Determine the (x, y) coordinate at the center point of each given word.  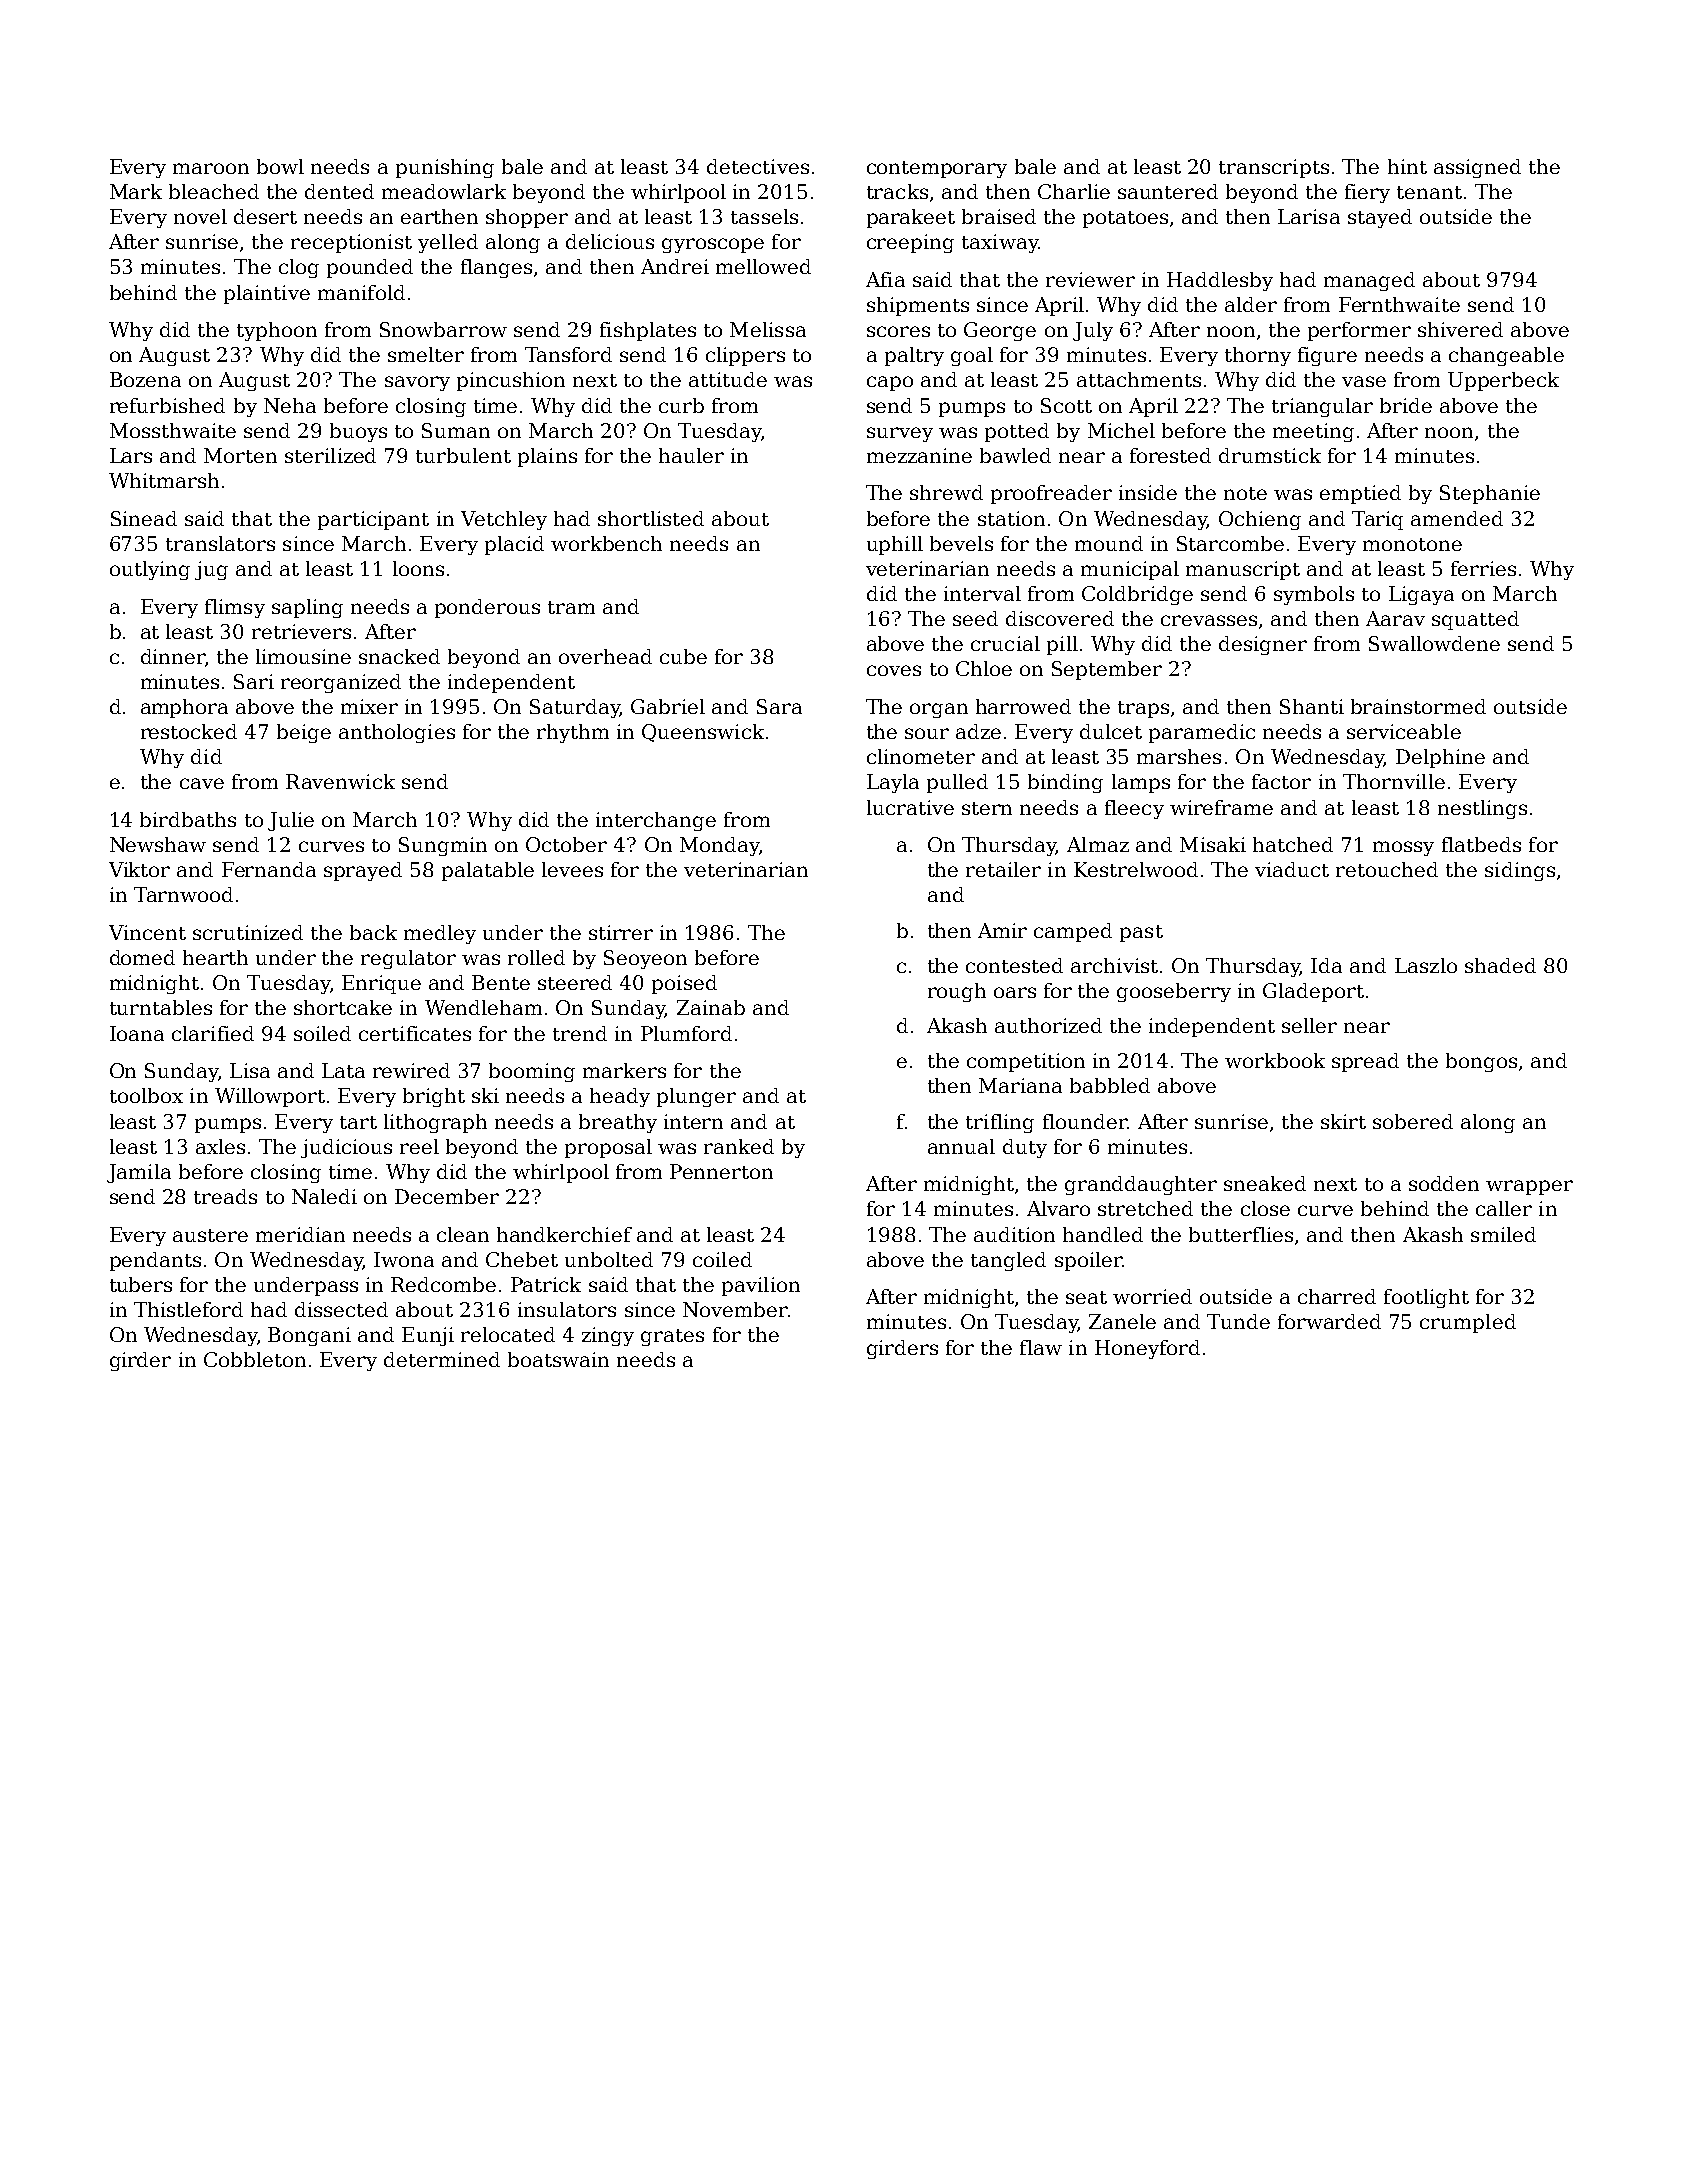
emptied (1360, 494)
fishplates (648, 331)
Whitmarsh (164, 480)
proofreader (1051, 494)
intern (693, 1121)
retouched (1387, 869)
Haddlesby (1220, 281)
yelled (448, 243)
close (1265, 1208)
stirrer (621, 932)
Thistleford (188, 1309)
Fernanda (269, 869)
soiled (322, 1033)
